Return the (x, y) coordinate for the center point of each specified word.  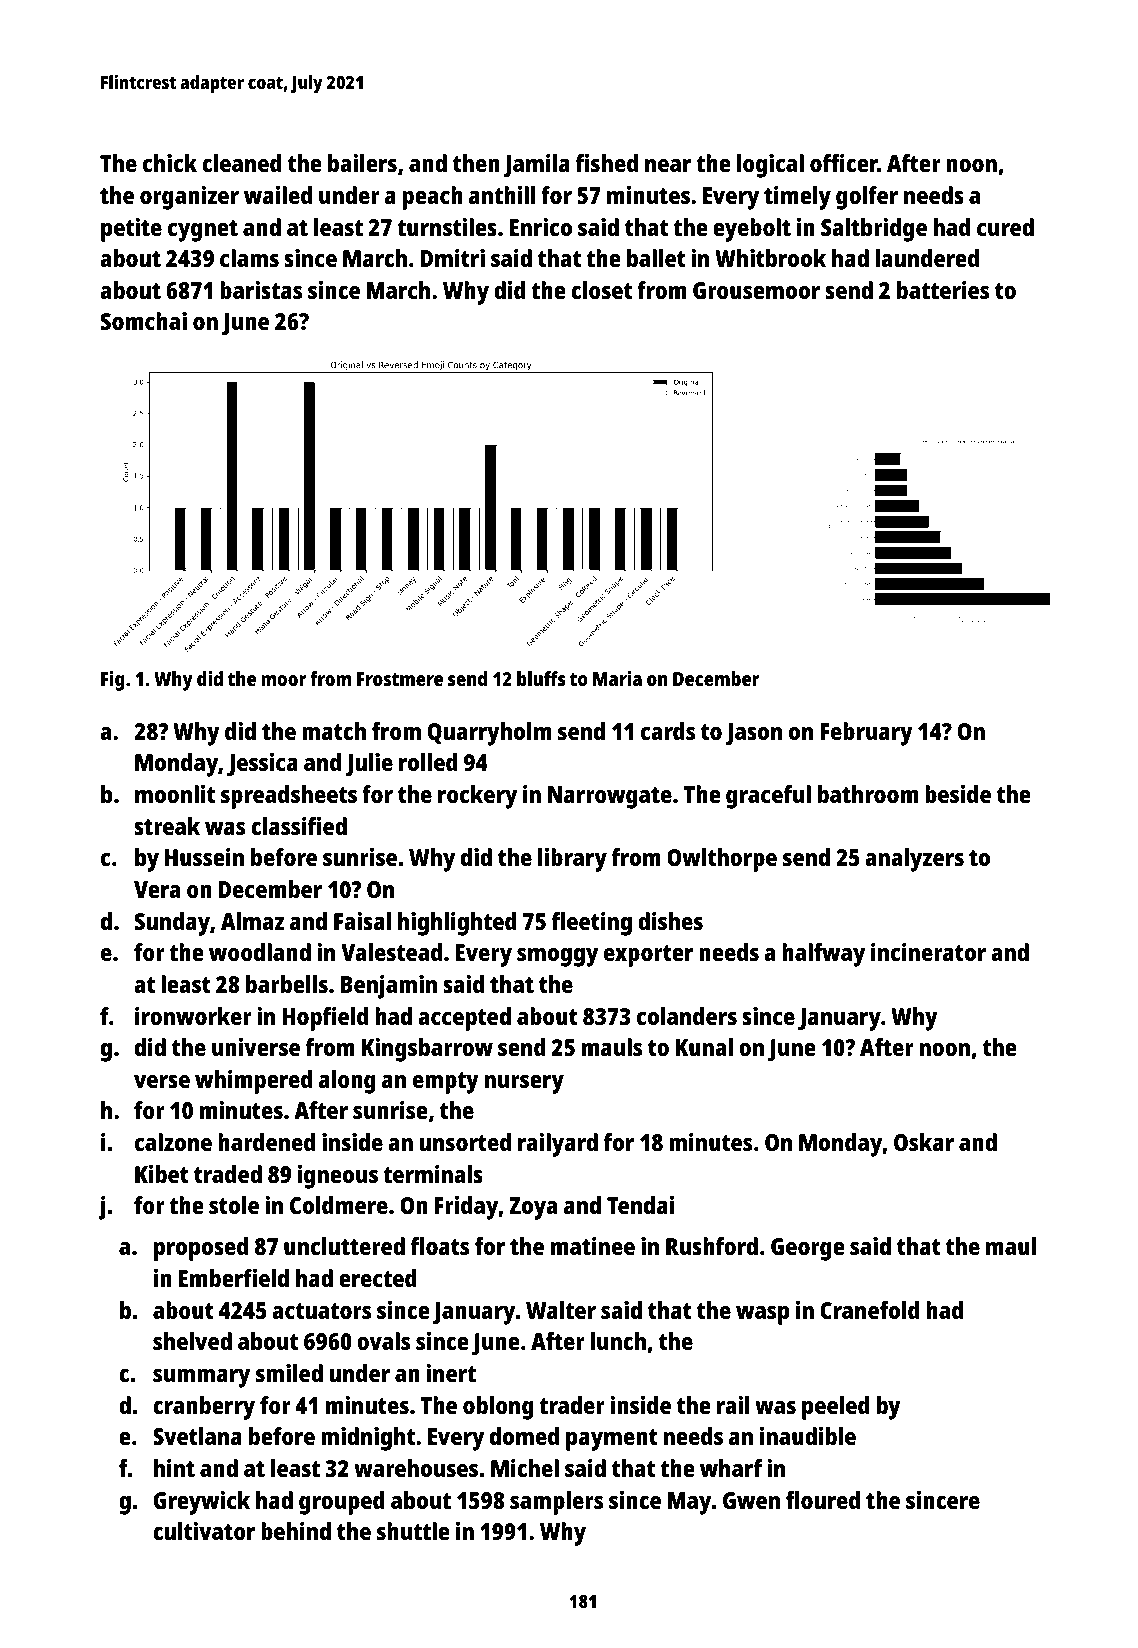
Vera (157, 889)
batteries (943, 290)
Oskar (924, 1142)
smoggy (557, 957)
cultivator (204, 1531)
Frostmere (400, 679)
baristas (261, 290)
